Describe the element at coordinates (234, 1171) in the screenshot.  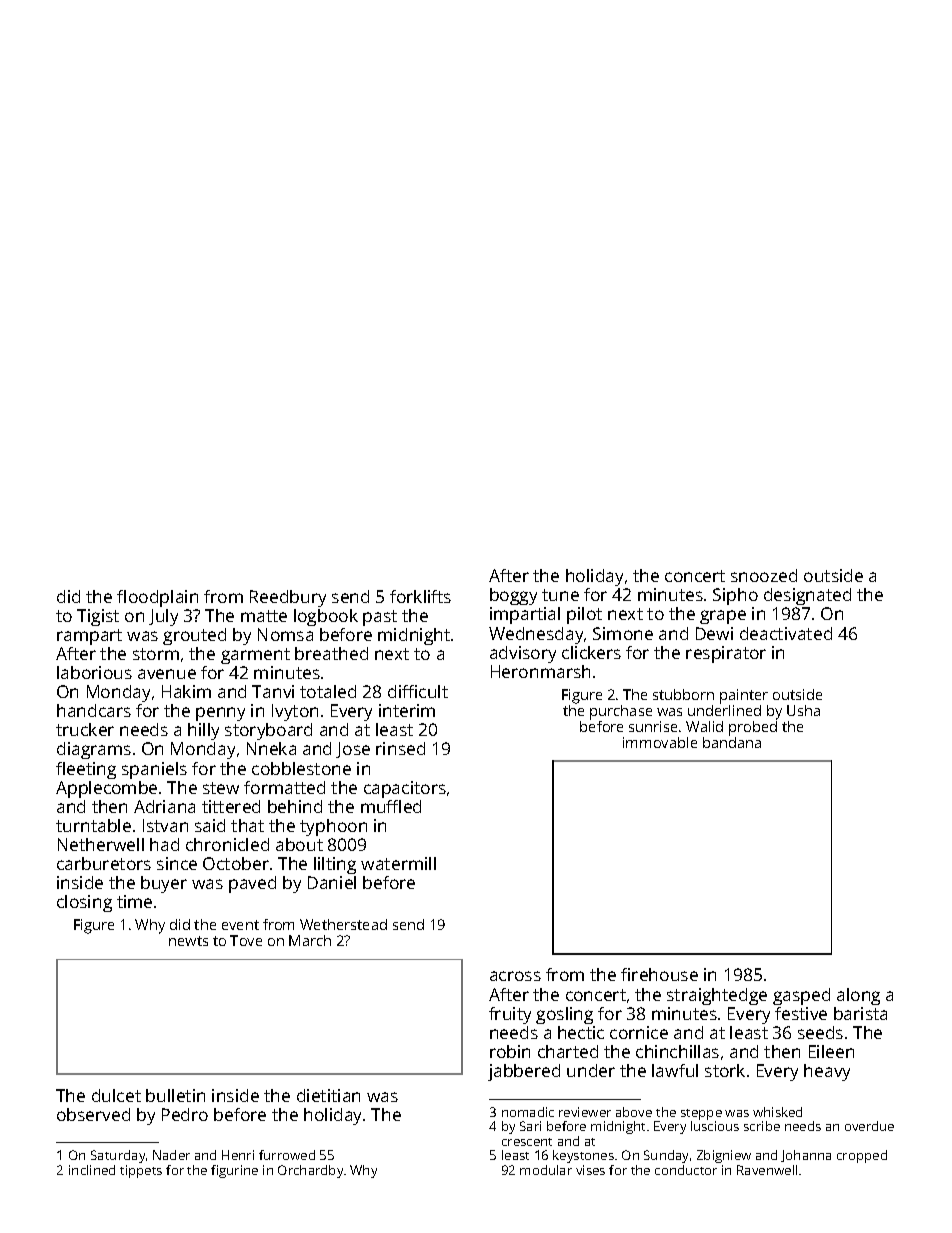
I see `figurine` at that location.
